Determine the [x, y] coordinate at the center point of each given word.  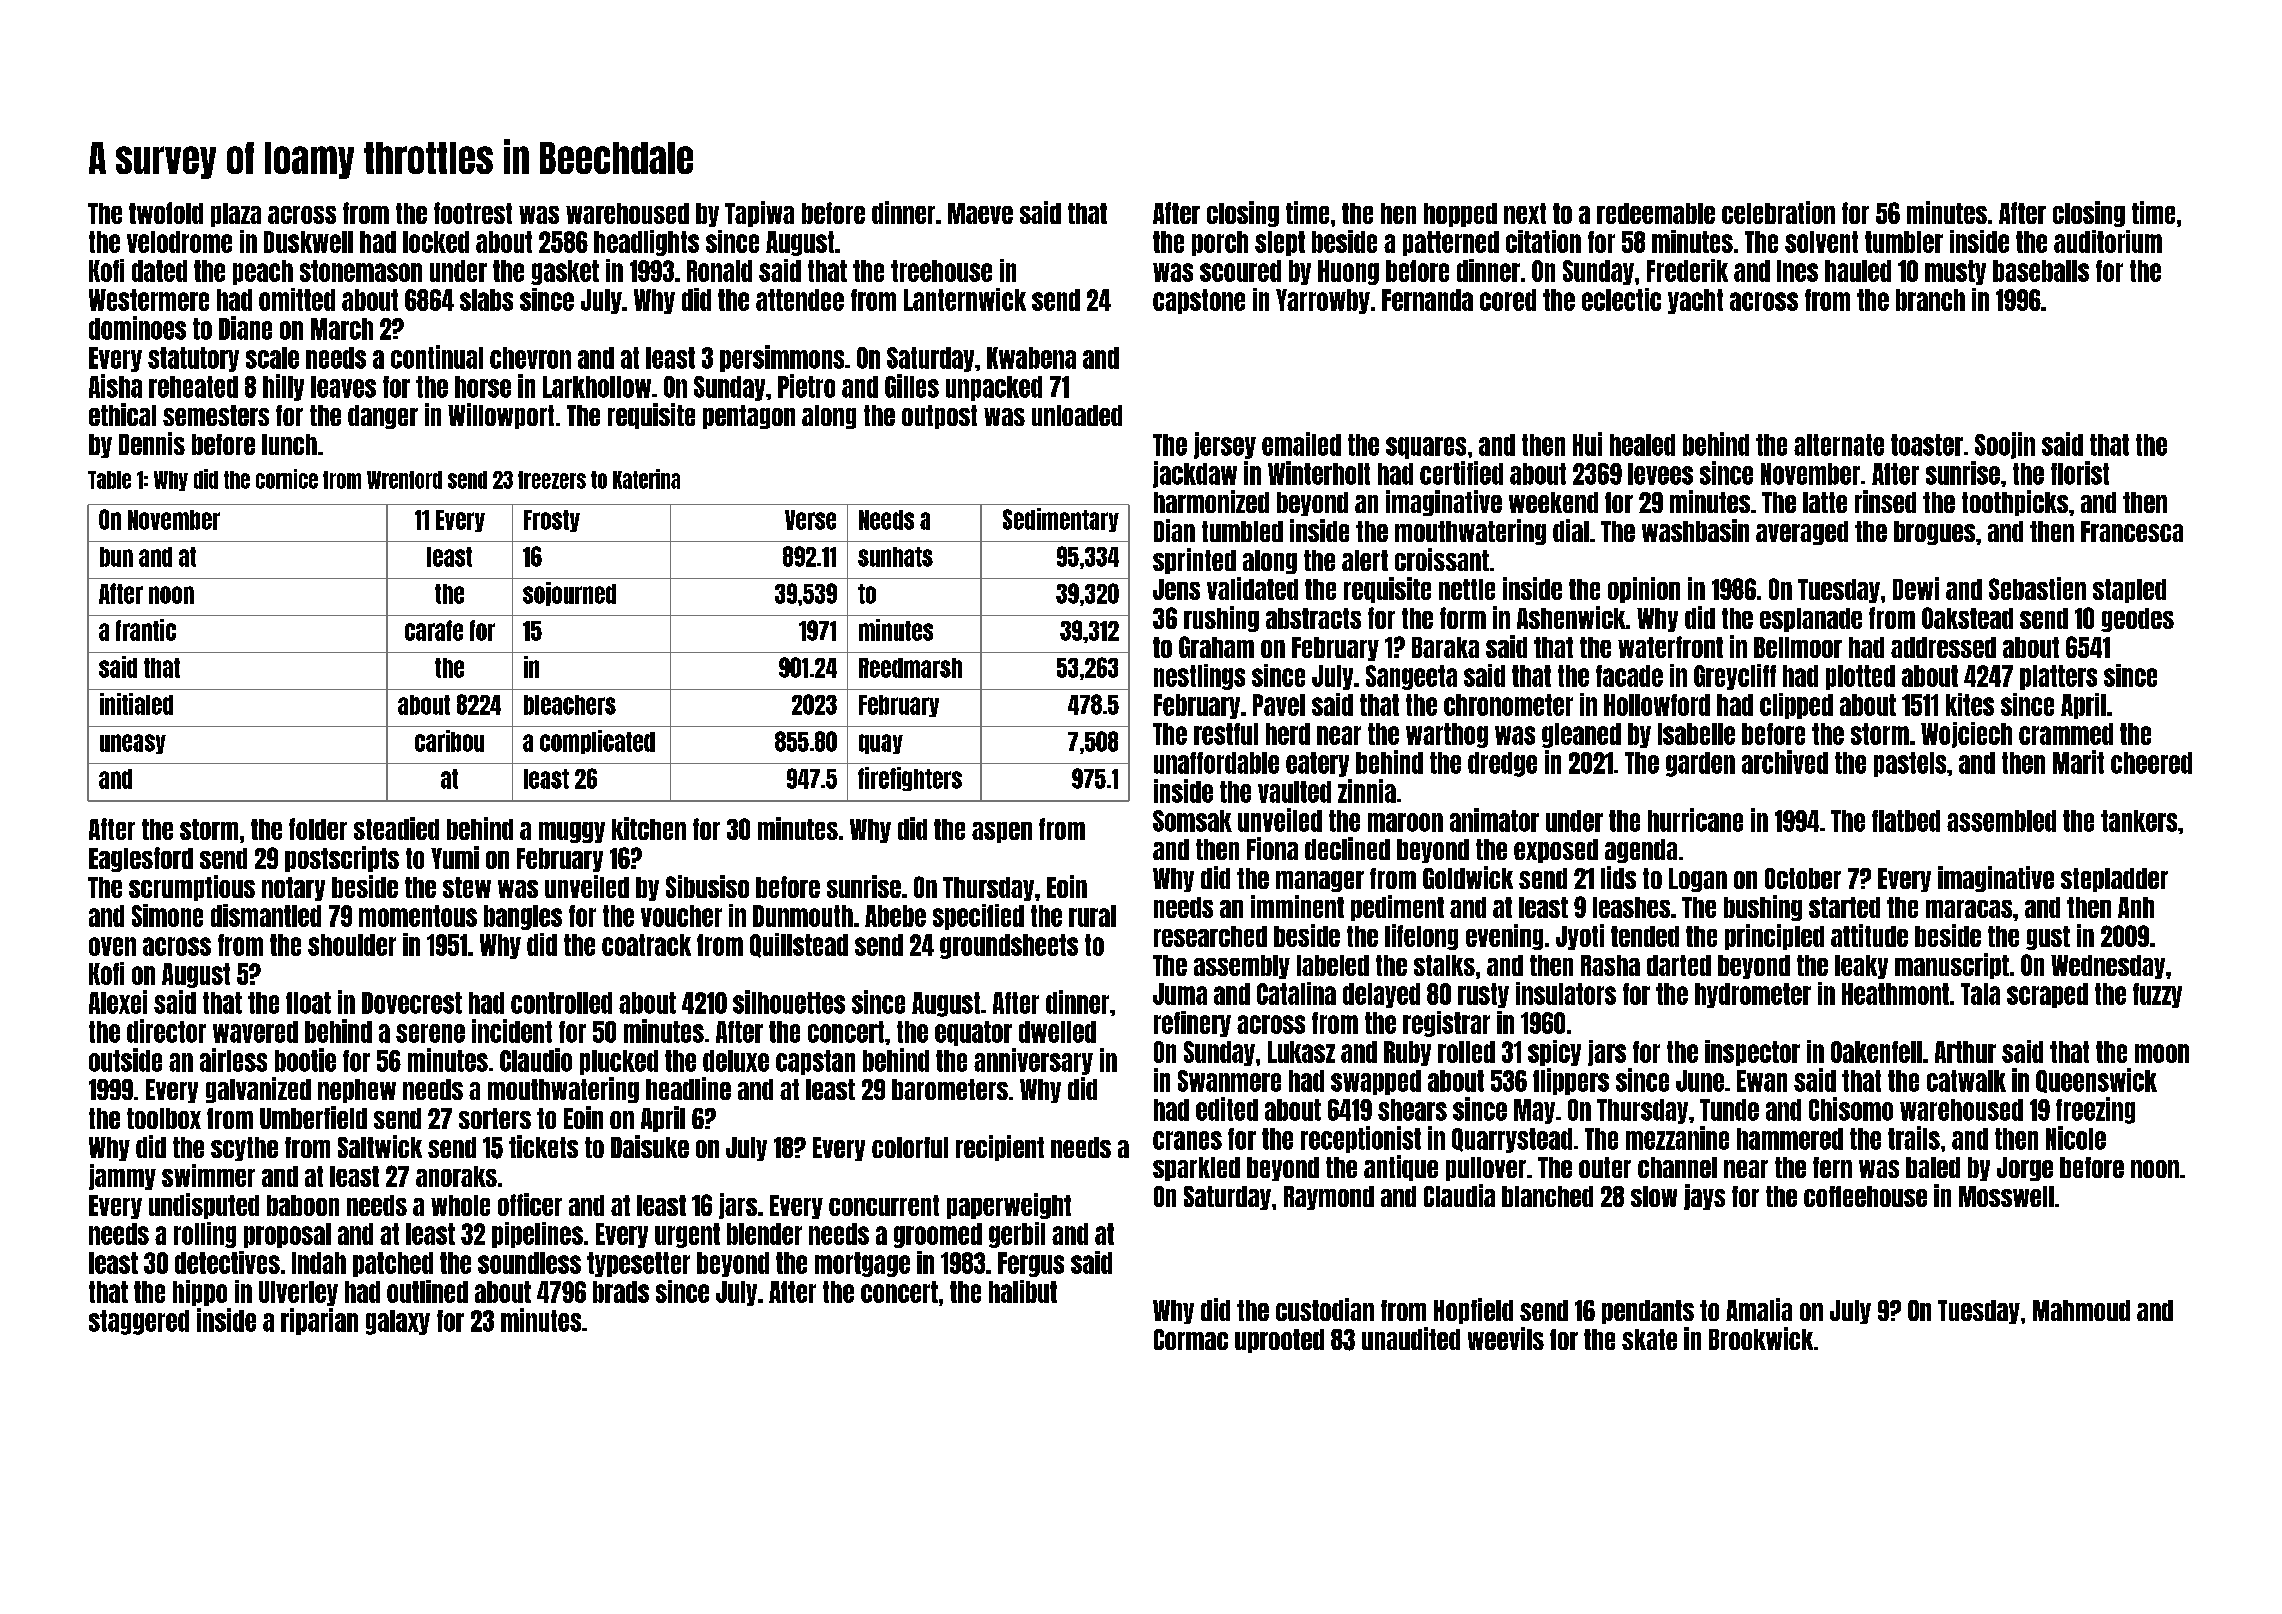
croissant [1442, 559]
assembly [1242, 967]
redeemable [1656, 213]
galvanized [258, 1090]
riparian [319, 1321]
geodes [2137, 620]
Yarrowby [1323, 301]
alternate [1839, 445]
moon [2162, 1053]
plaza [236, 215]
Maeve [980, 213]
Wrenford [404, 480]
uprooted [1279, 1341]
